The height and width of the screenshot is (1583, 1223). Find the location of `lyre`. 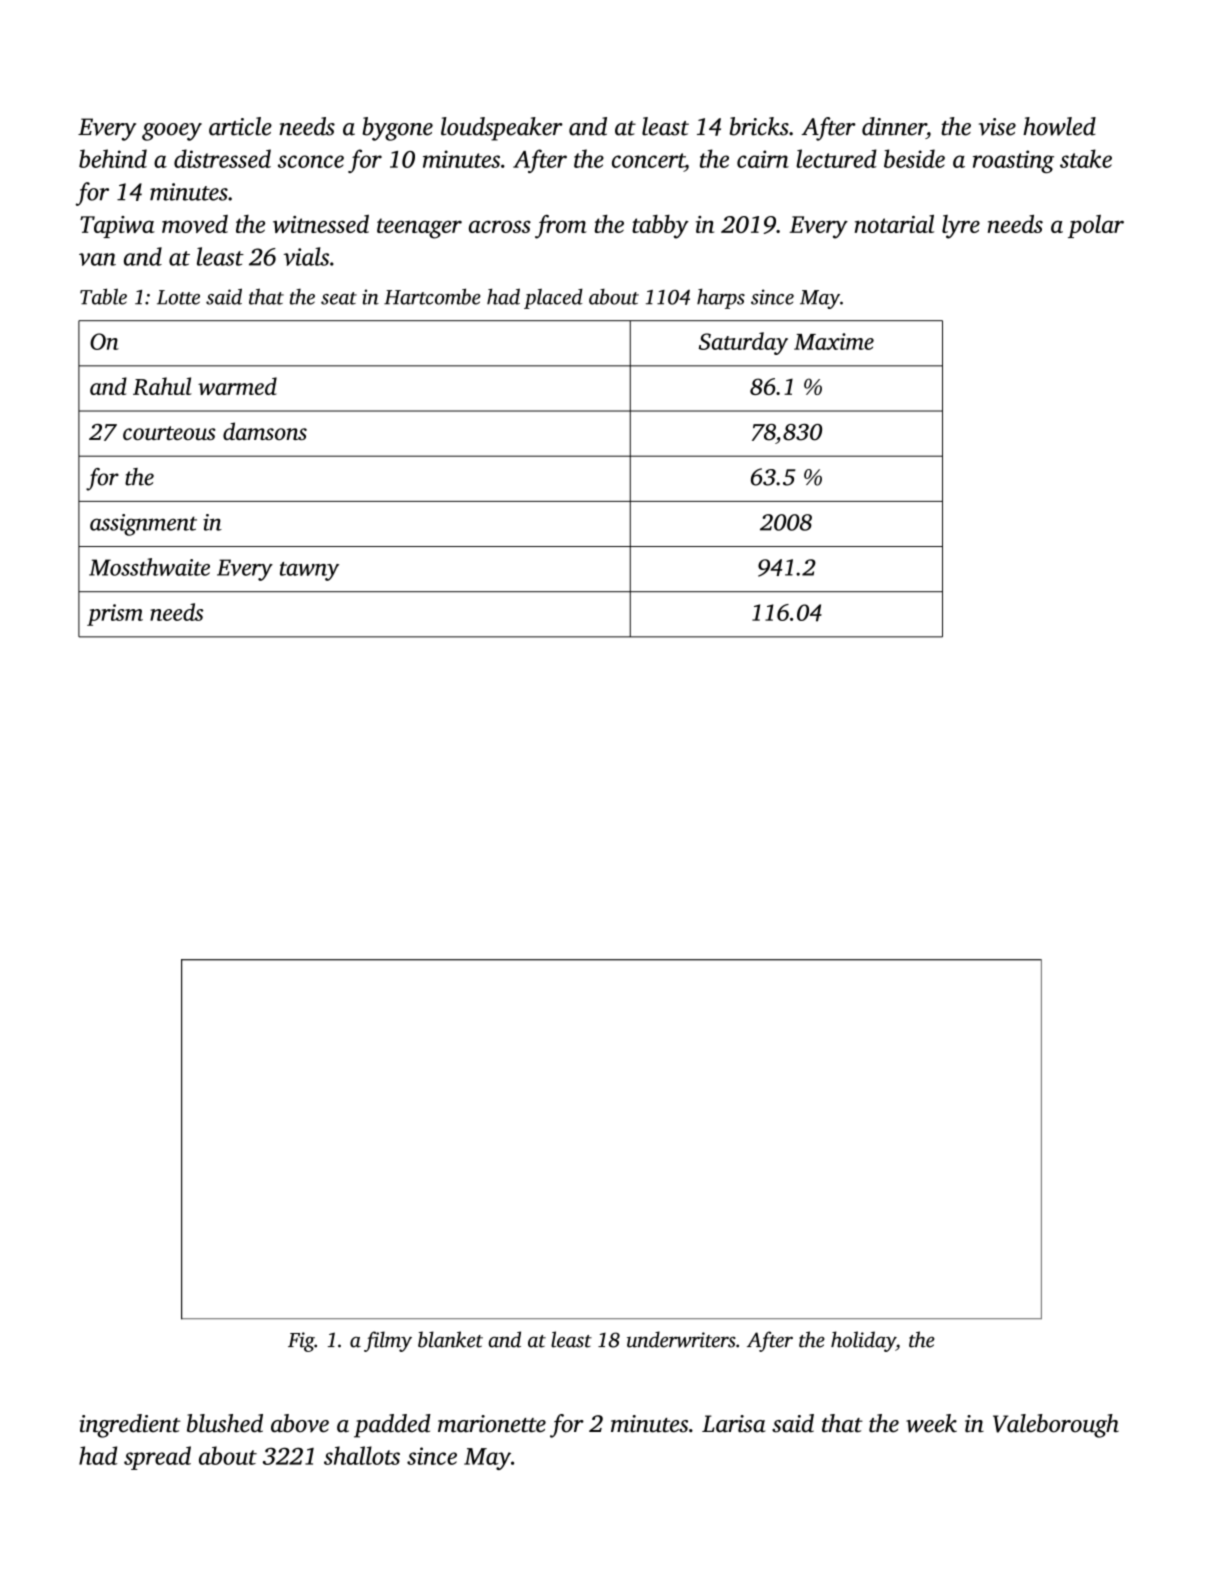

lyre is located at coordinates (961, 227).
